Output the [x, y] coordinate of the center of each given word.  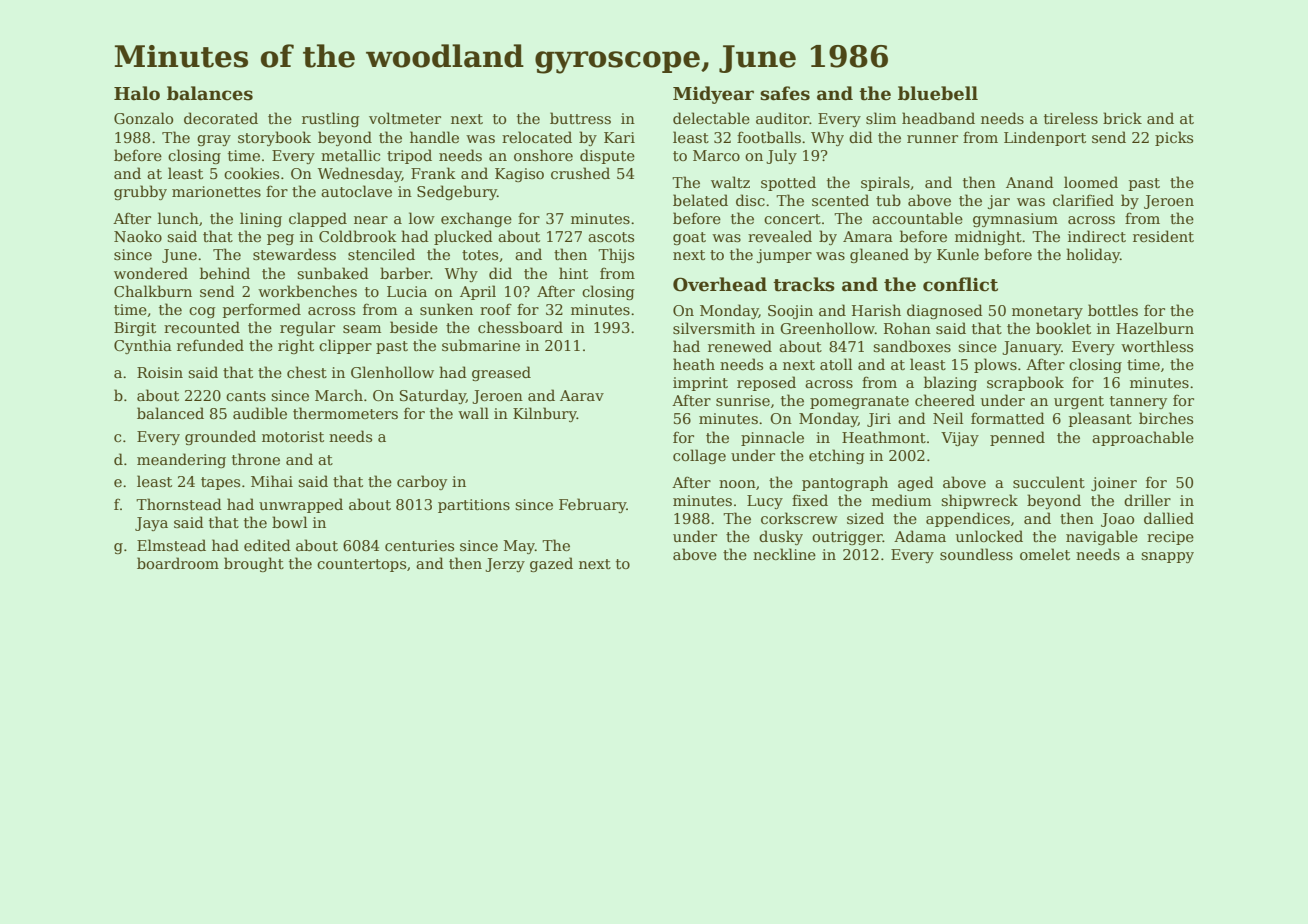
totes [480, 255]
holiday [1093, 255]
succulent [1049, 482]
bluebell [938, 93]
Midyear [713, 95]
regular [307, 328]
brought [254, 564]
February [593, 505]
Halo [137, 93]
